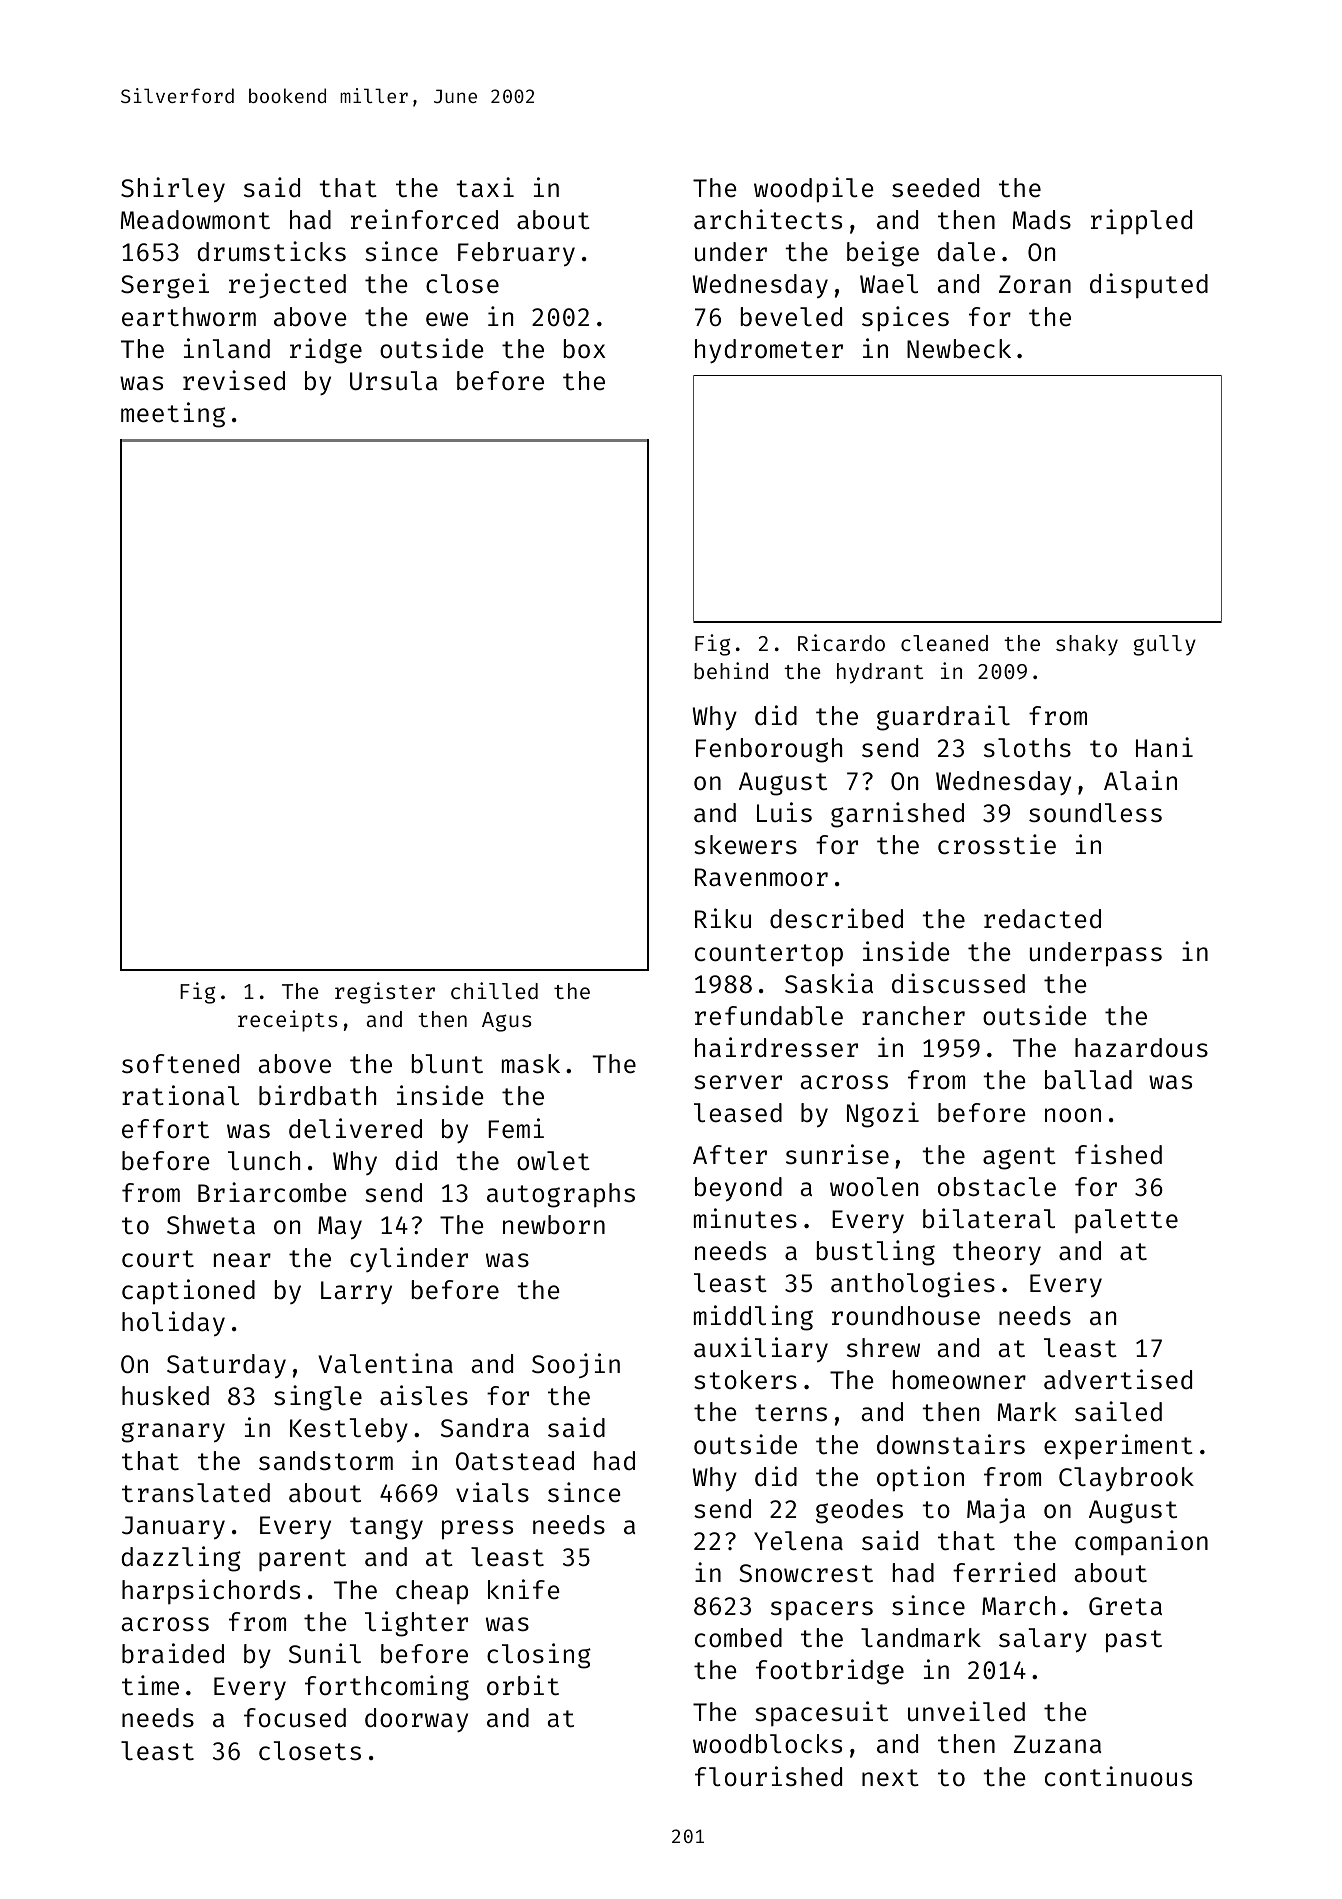  What do you see at coordinates (416, 1720) in the screenshot?
I see `doorway` at bounding box center [416, 1720].
